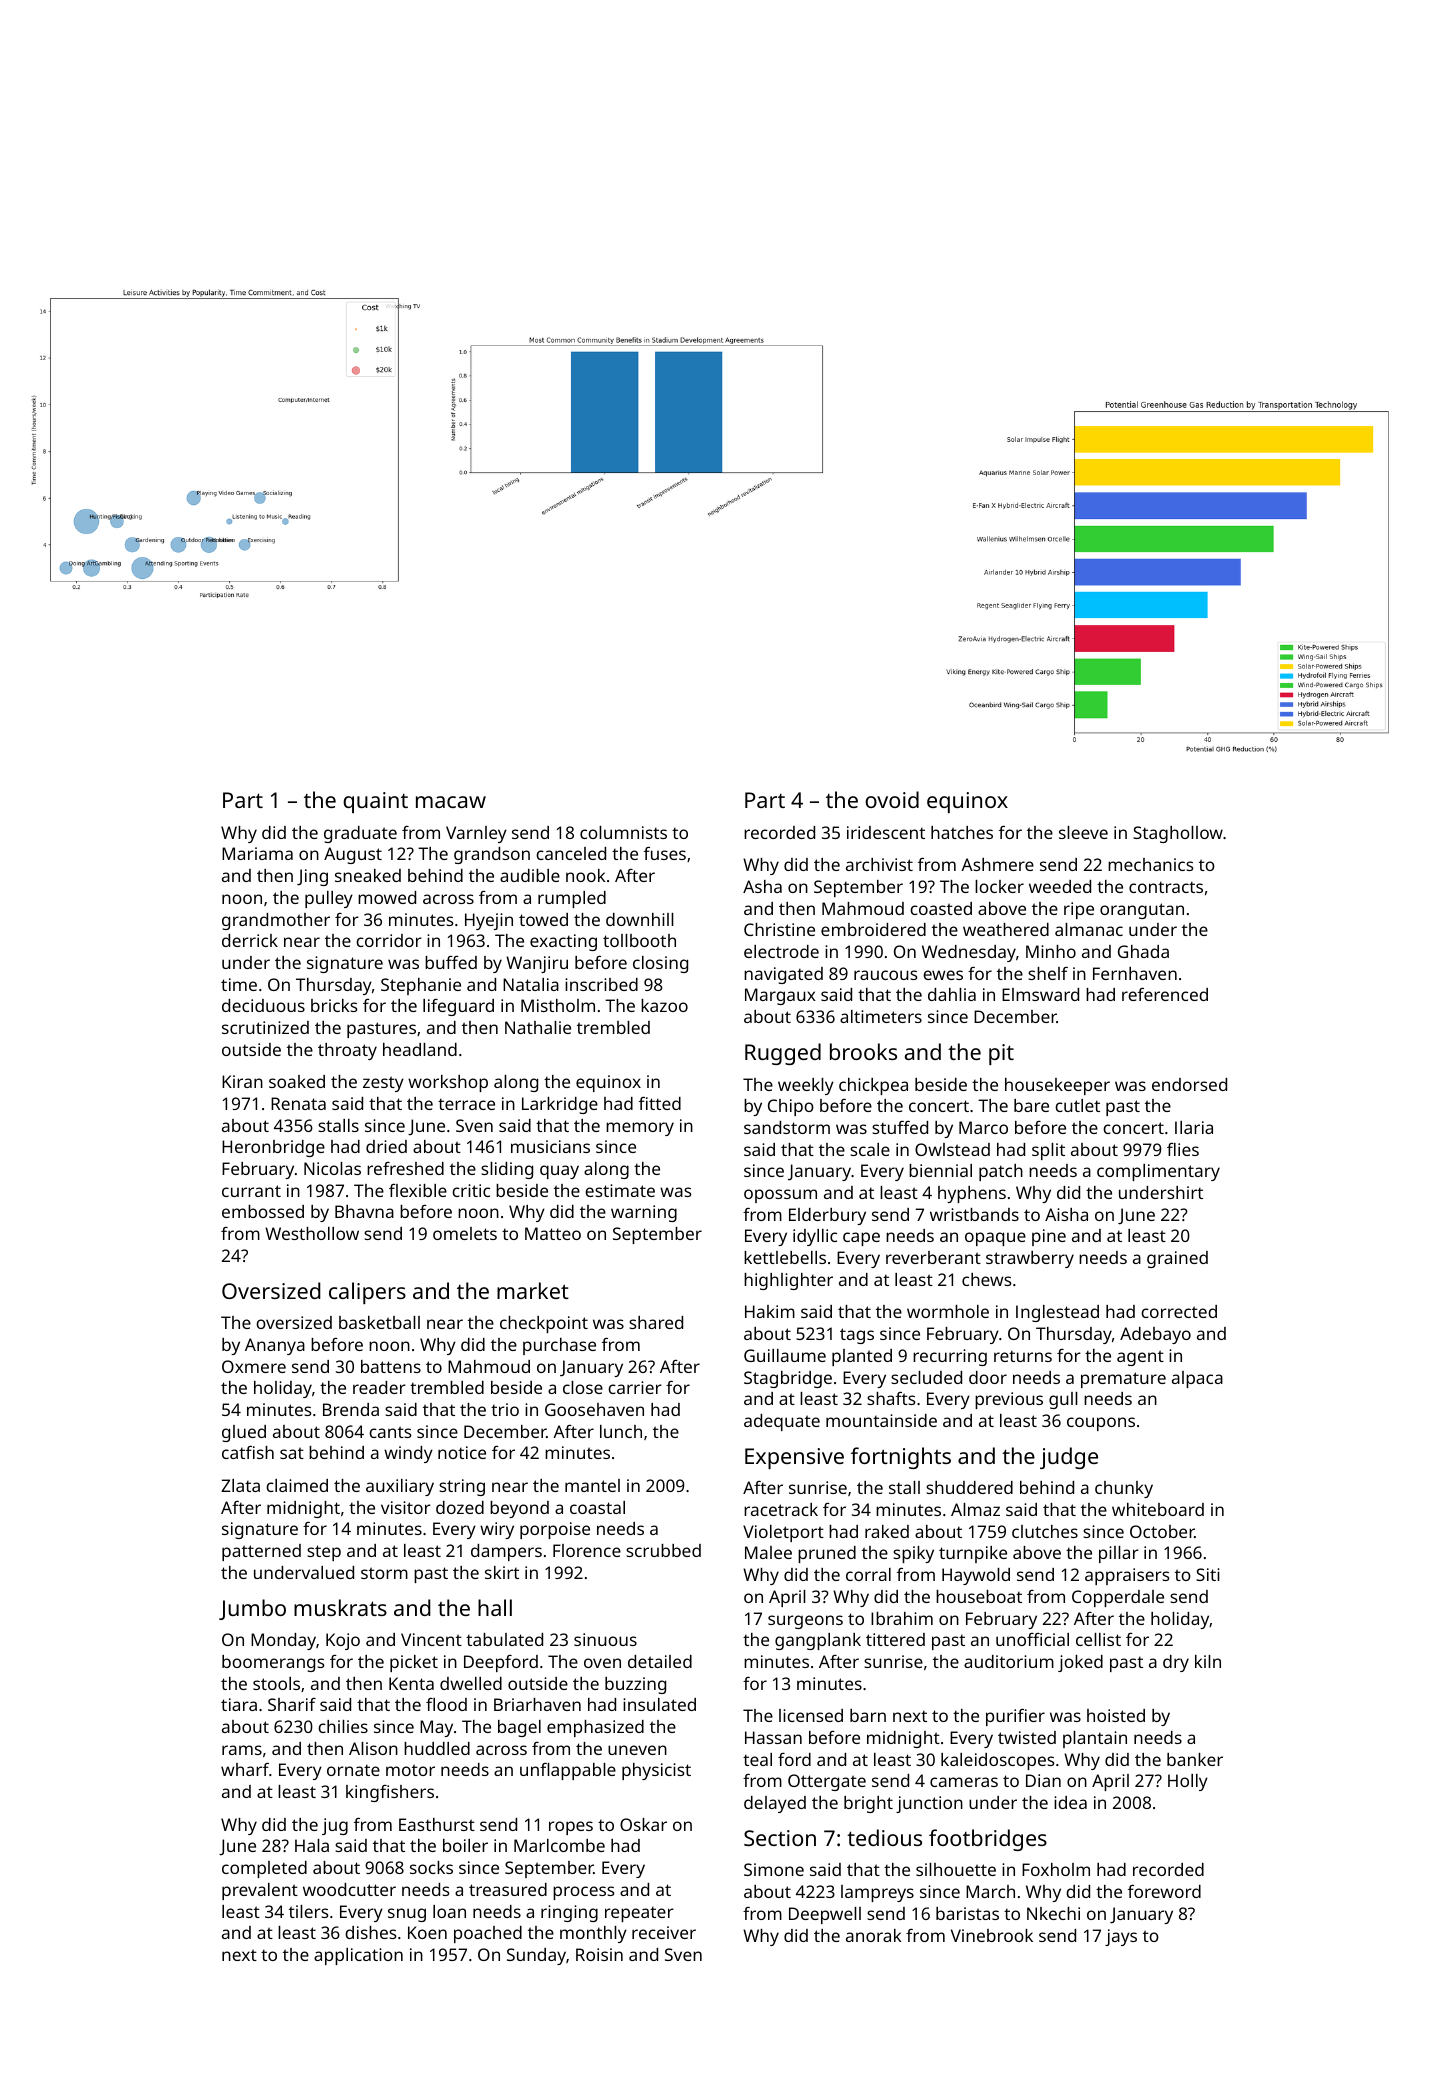 Image resolution: width=1450 pixels, height=2100 pixels. I want to click on Staghollow, so click(1178, 834).
